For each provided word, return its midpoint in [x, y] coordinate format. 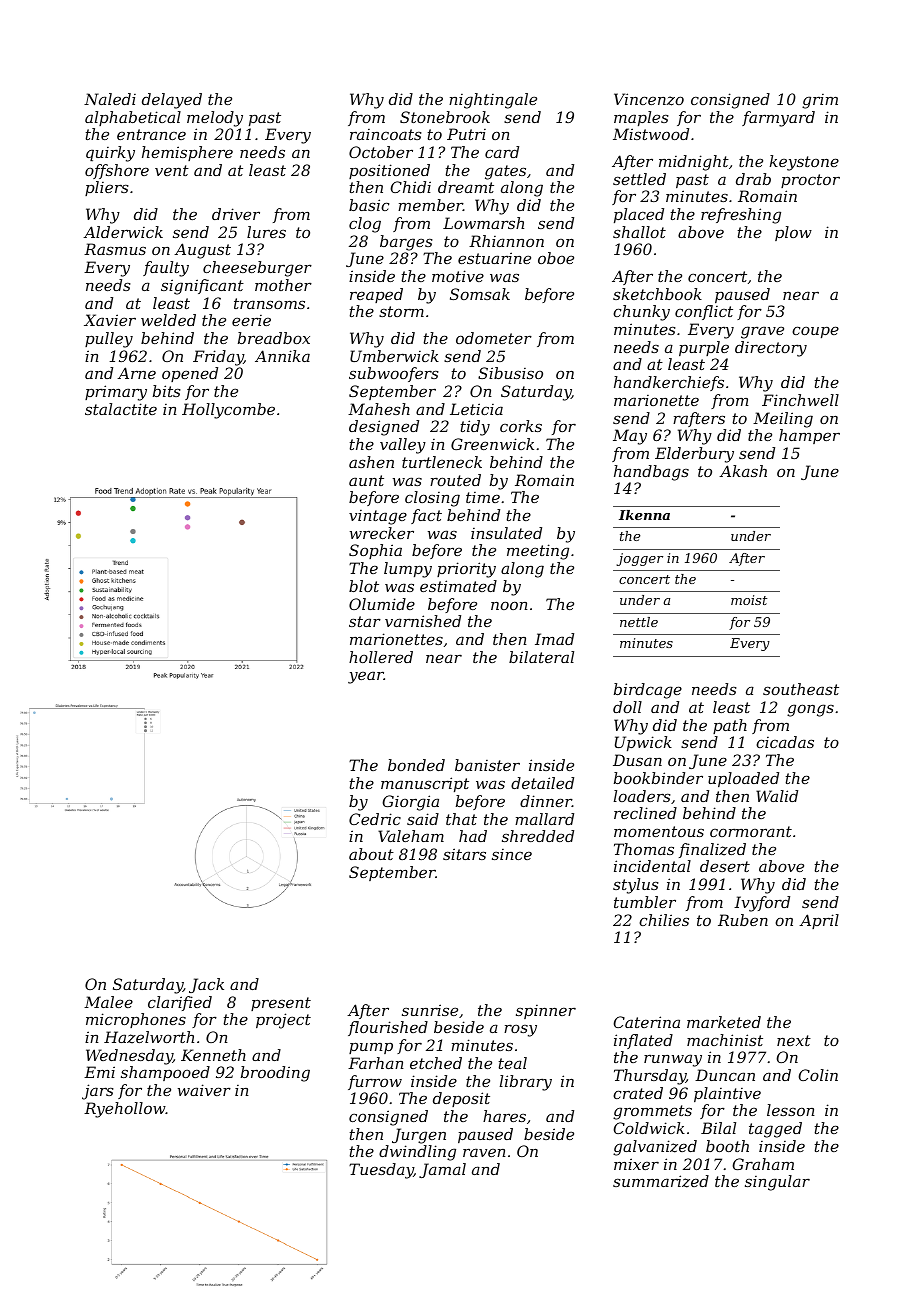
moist [749, 600]
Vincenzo [649, 99]
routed [455, 480]
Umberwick [394, 356]
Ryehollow [125, 1110]
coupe [815, 332]
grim [820, 101]
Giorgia [410, 803]
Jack [206, 985]
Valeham [411, 836]
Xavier [110, 320]
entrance [151, 134]
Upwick [643, 743]
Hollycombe [228, 411]
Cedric [375, 819]
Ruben [743, 920]
